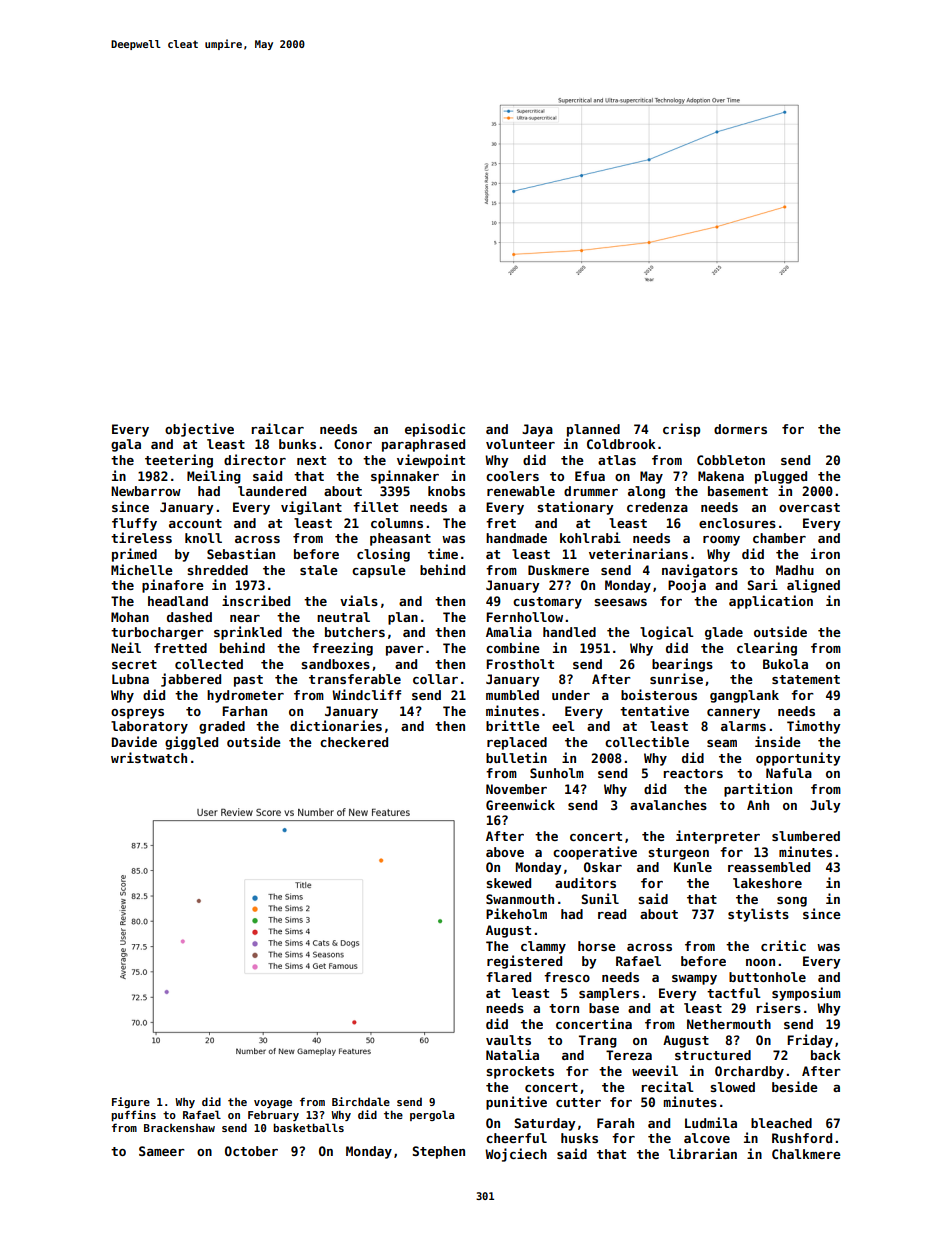  Describe the element at coordinates (126, 445) in the page. I see `gala` at that location.
